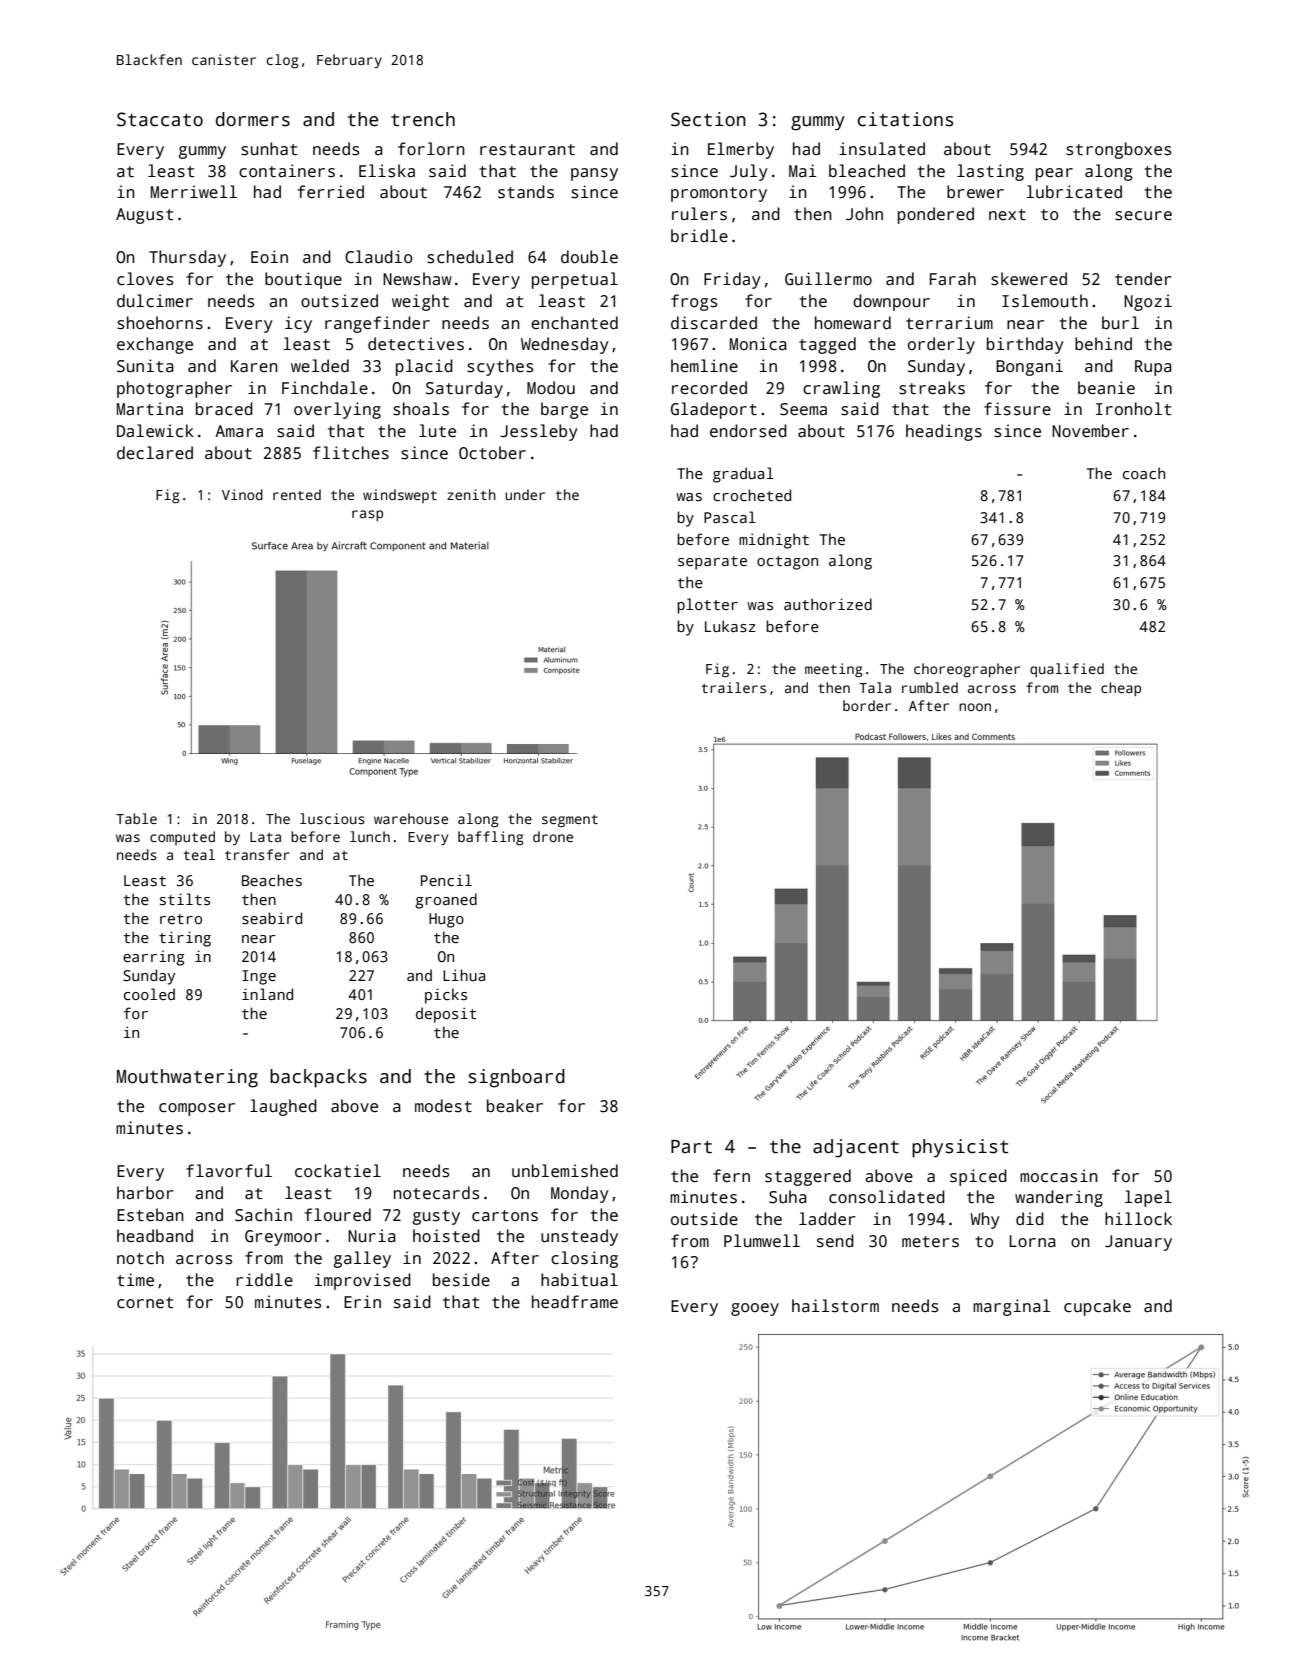 The image size is (1289, 1668). What do you see at coordinates (960, 1148) in the page?
I see `physicist` at bounding box center [960, 1148].
